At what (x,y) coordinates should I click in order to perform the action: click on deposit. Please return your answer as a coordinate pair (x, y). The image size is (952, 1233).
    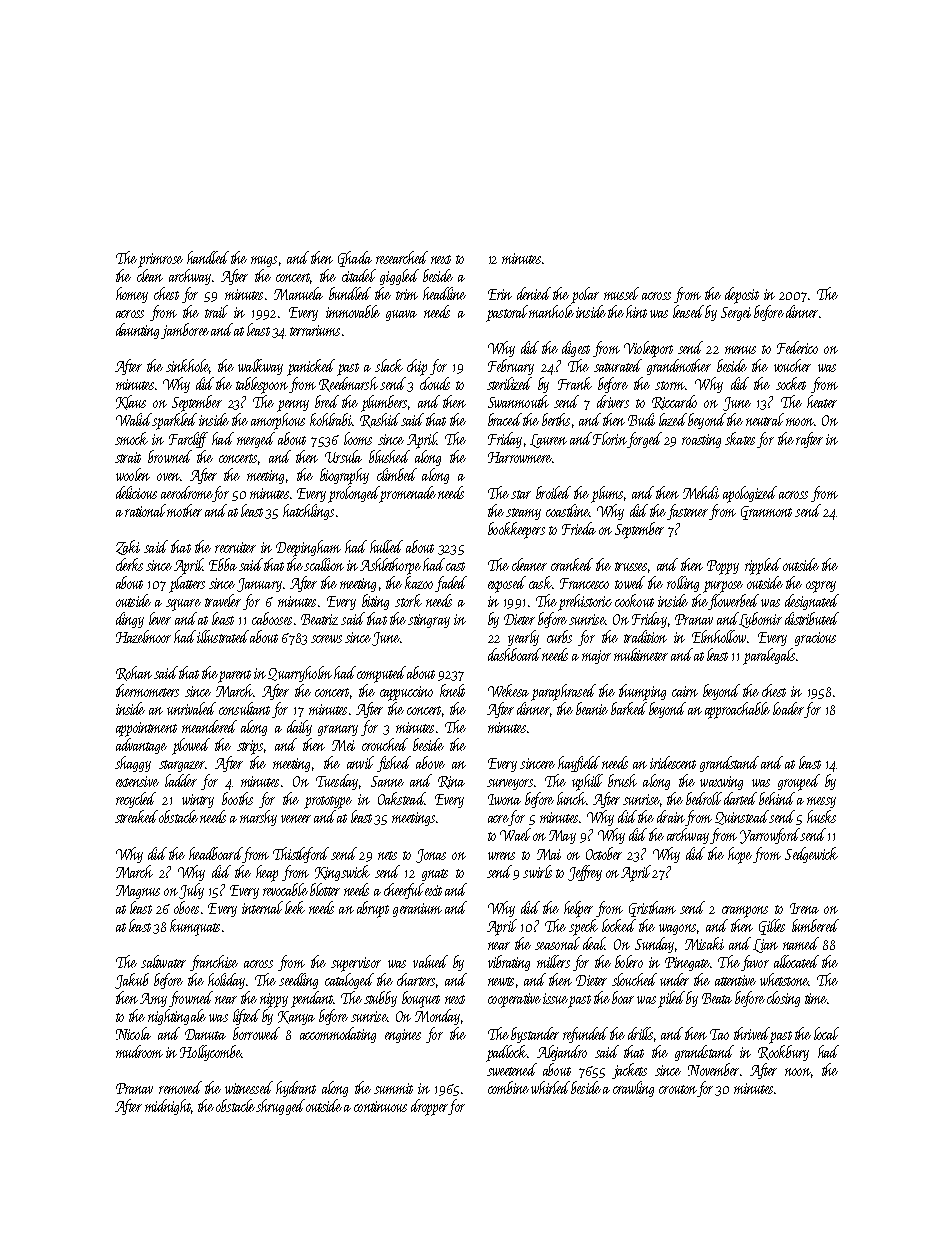
    Looking at the image, I should click on (742, 295).
